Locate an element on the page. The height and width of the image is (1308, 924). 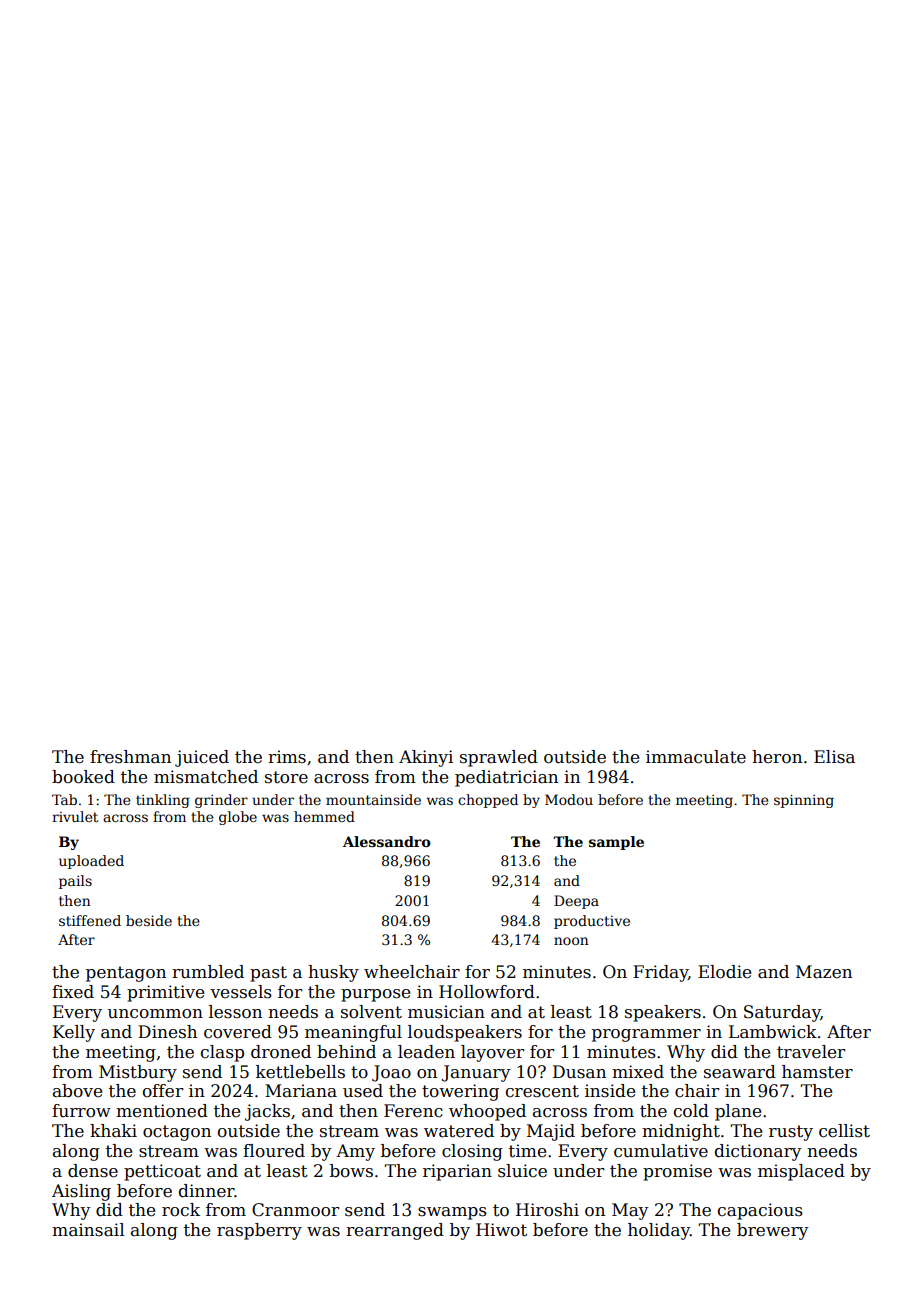
jacks is located at coordinates (267, 1112).
